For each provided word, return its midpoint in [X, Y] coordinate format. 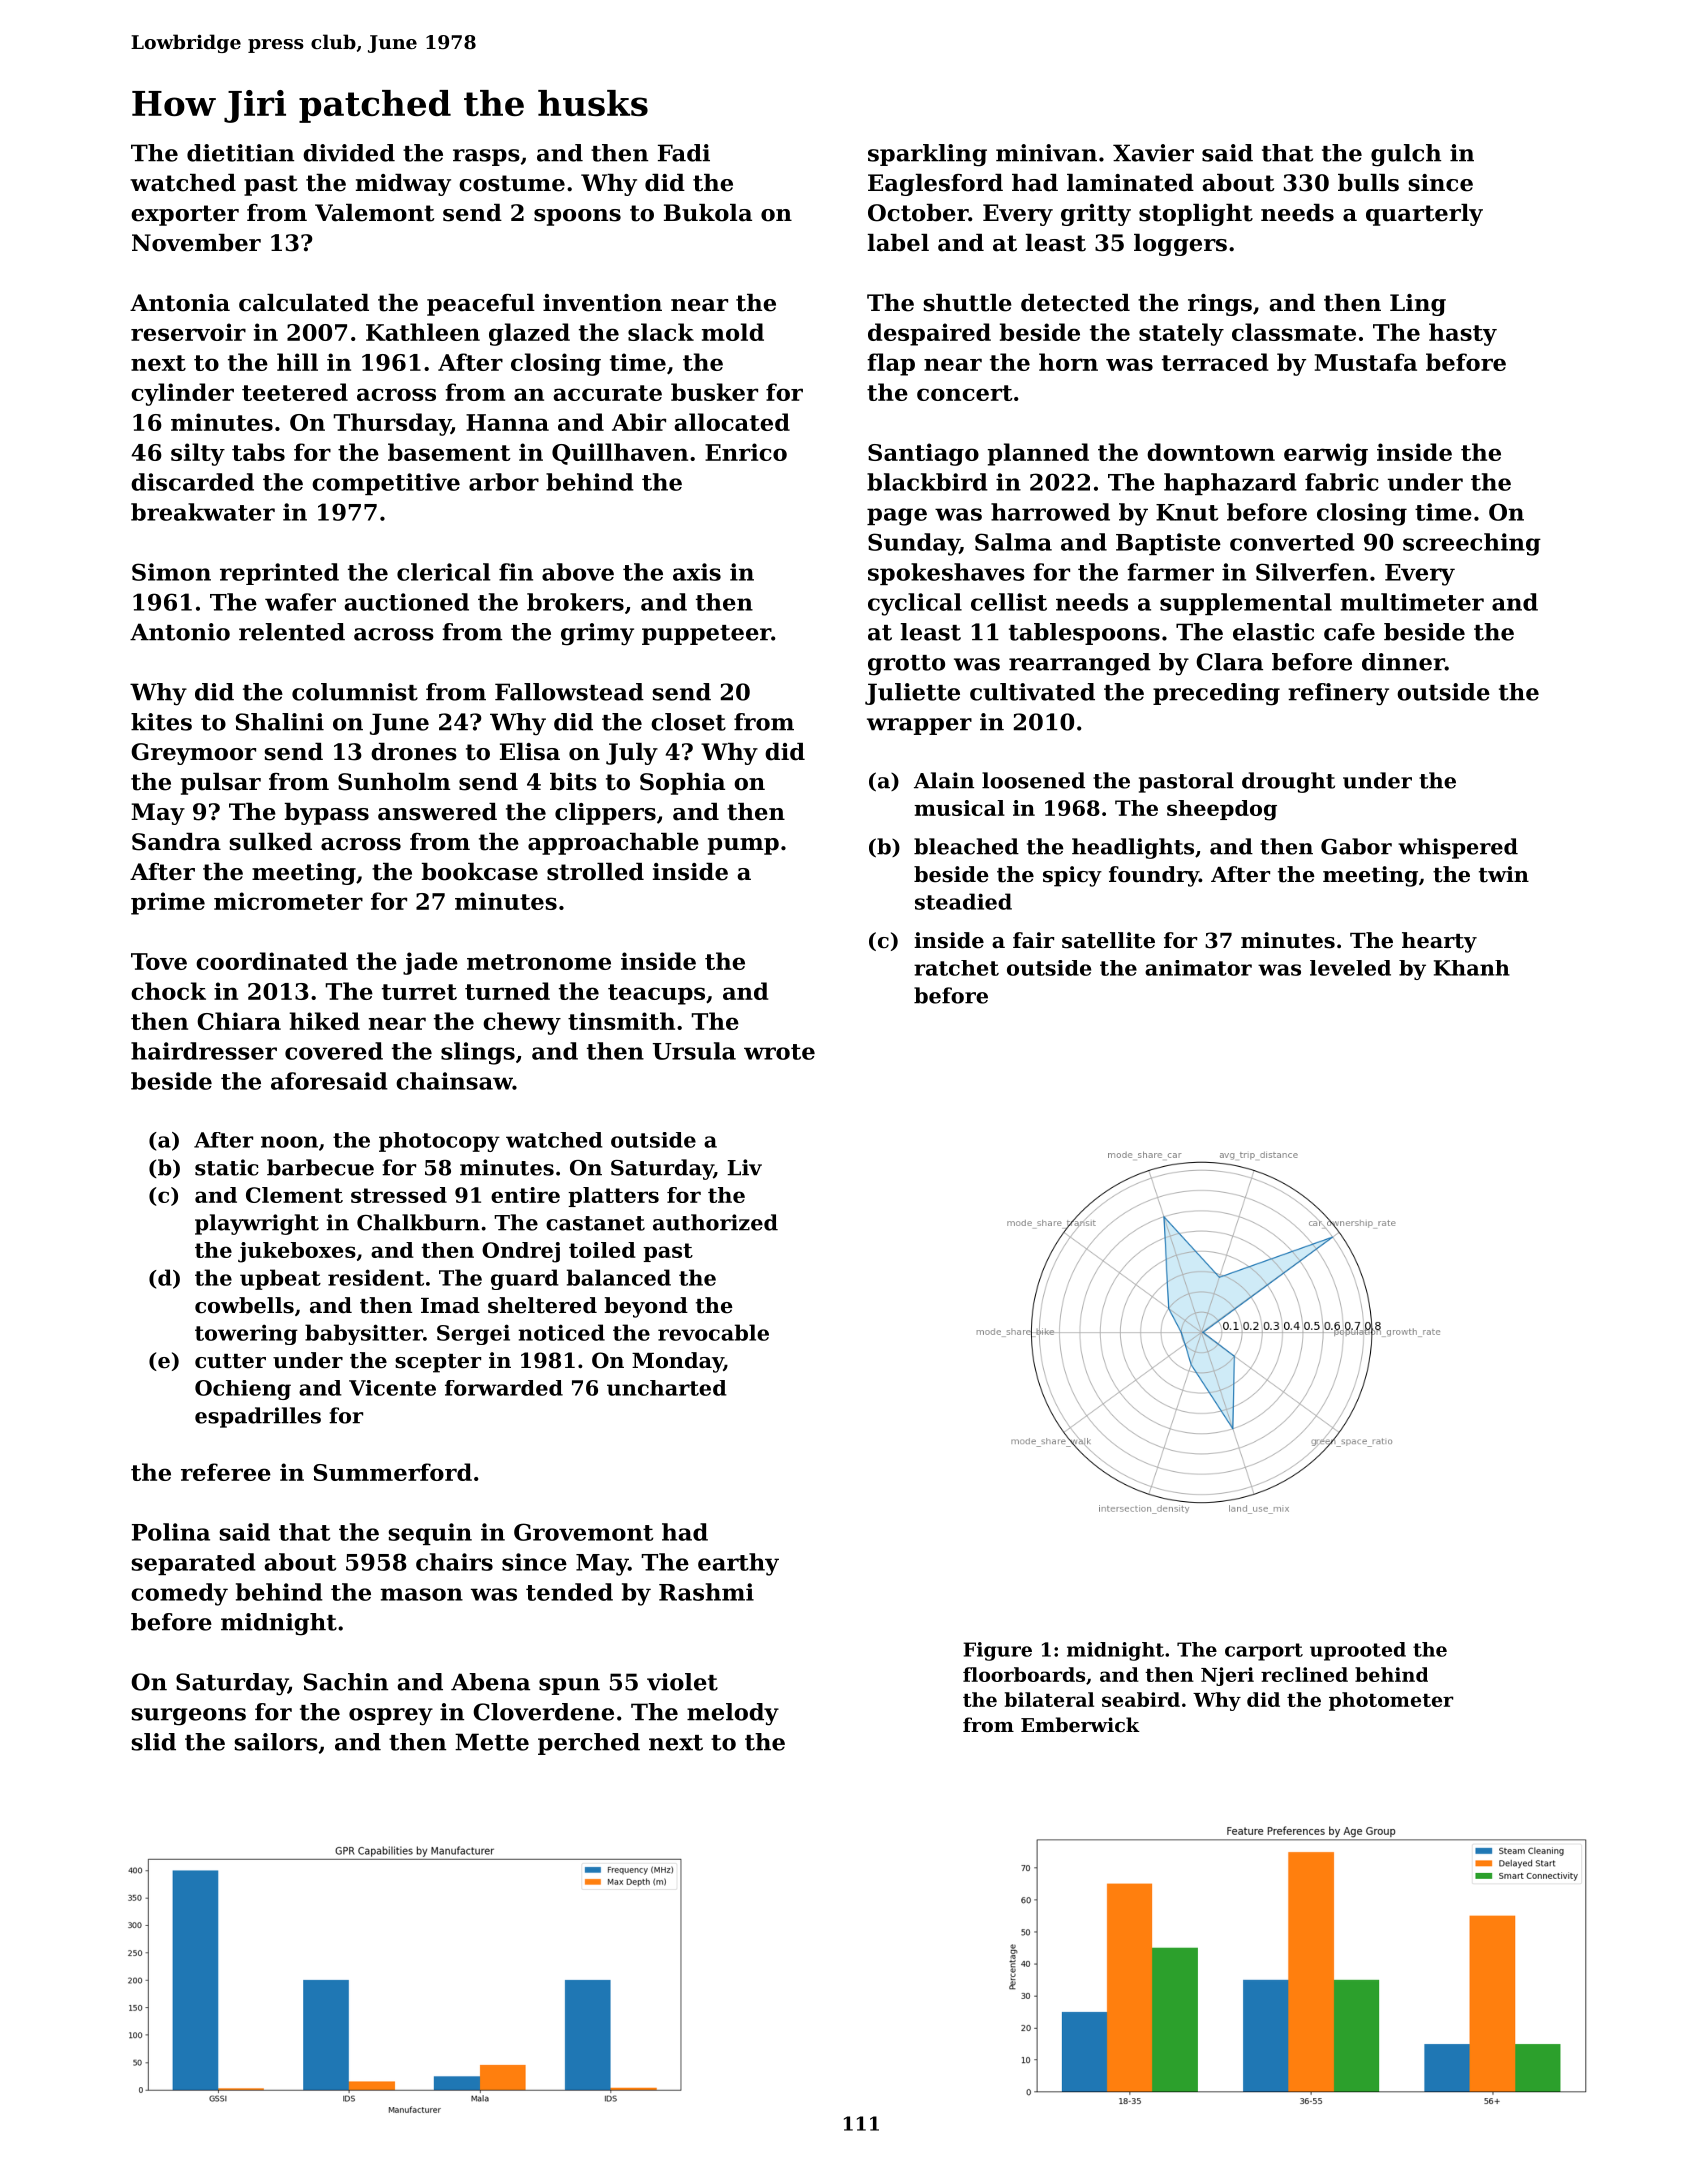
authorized [715, 1222]
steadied [963, 901]
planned [1038, 454]
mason [422, 1594]
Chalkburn [418, 1222]
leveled [1350, 968]
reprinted [279, 574]
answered [437, 812]
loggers [1180, 245]
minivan [1046, 153]
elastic [1273, 632]
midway [403, 185]
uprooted [1358, 1651]
